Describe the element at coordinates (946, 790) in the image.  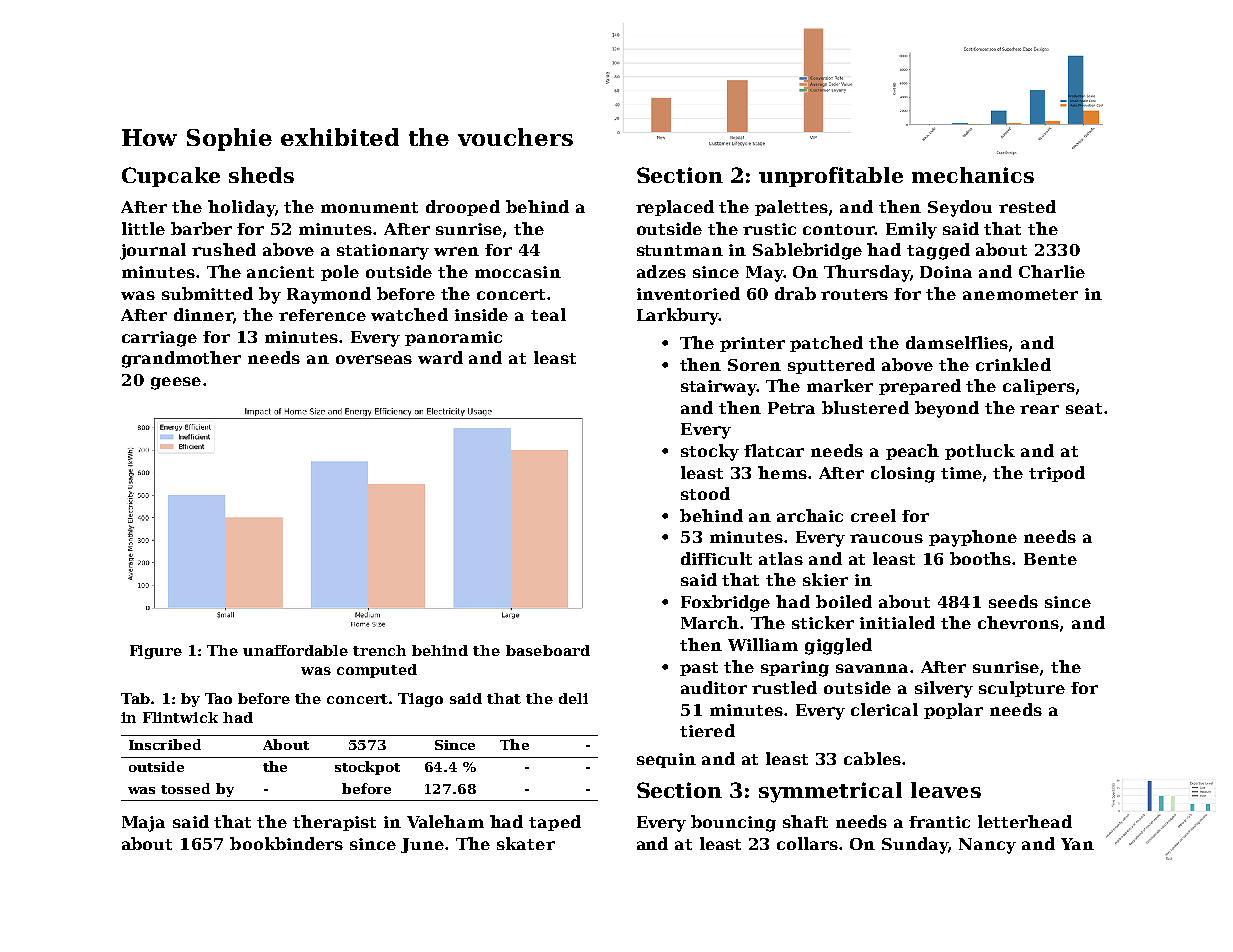
I see `leaves` at that location.
